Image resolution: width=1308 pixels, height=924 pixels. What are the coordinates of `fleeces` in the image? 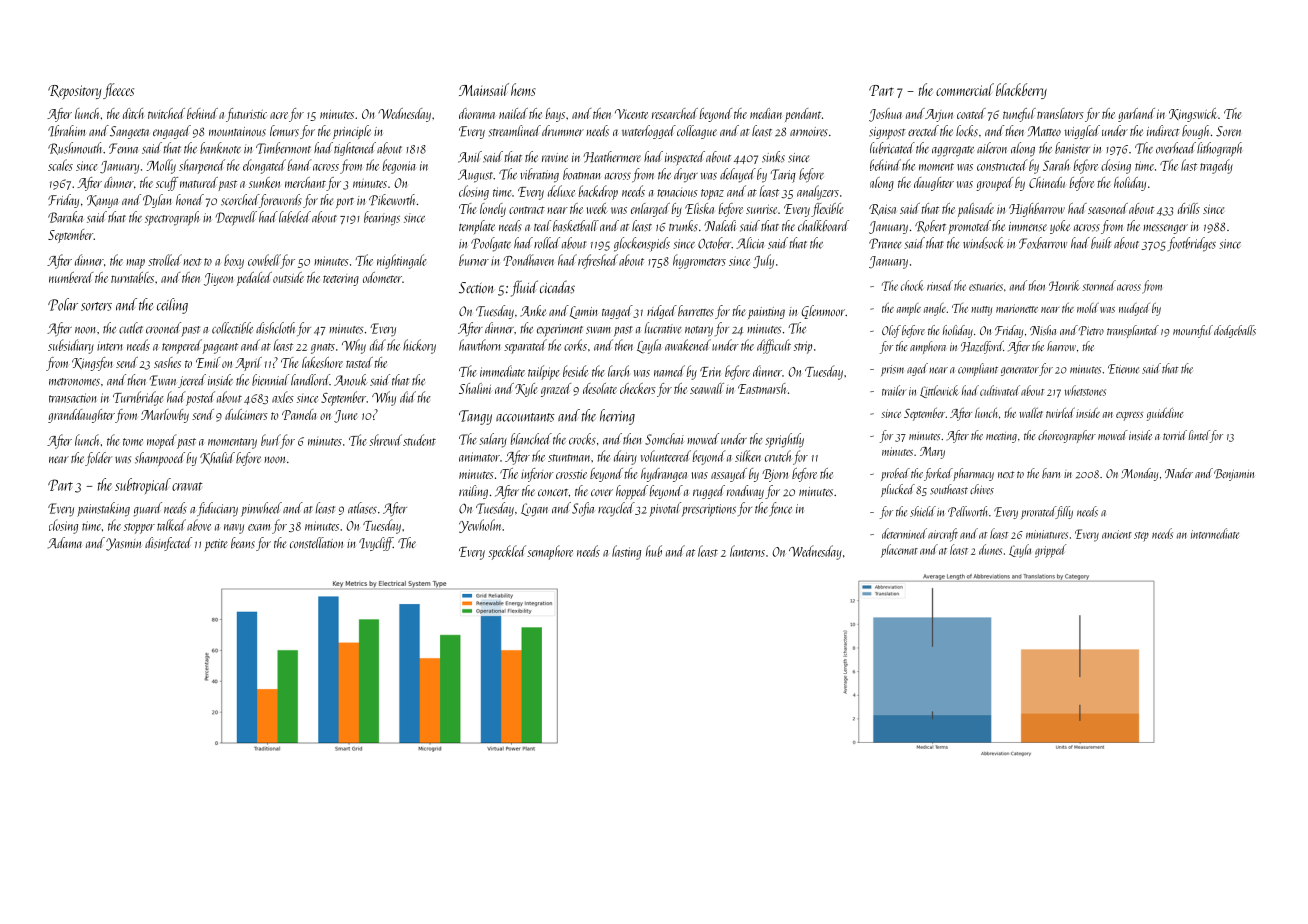 It's located at (118, 91).
